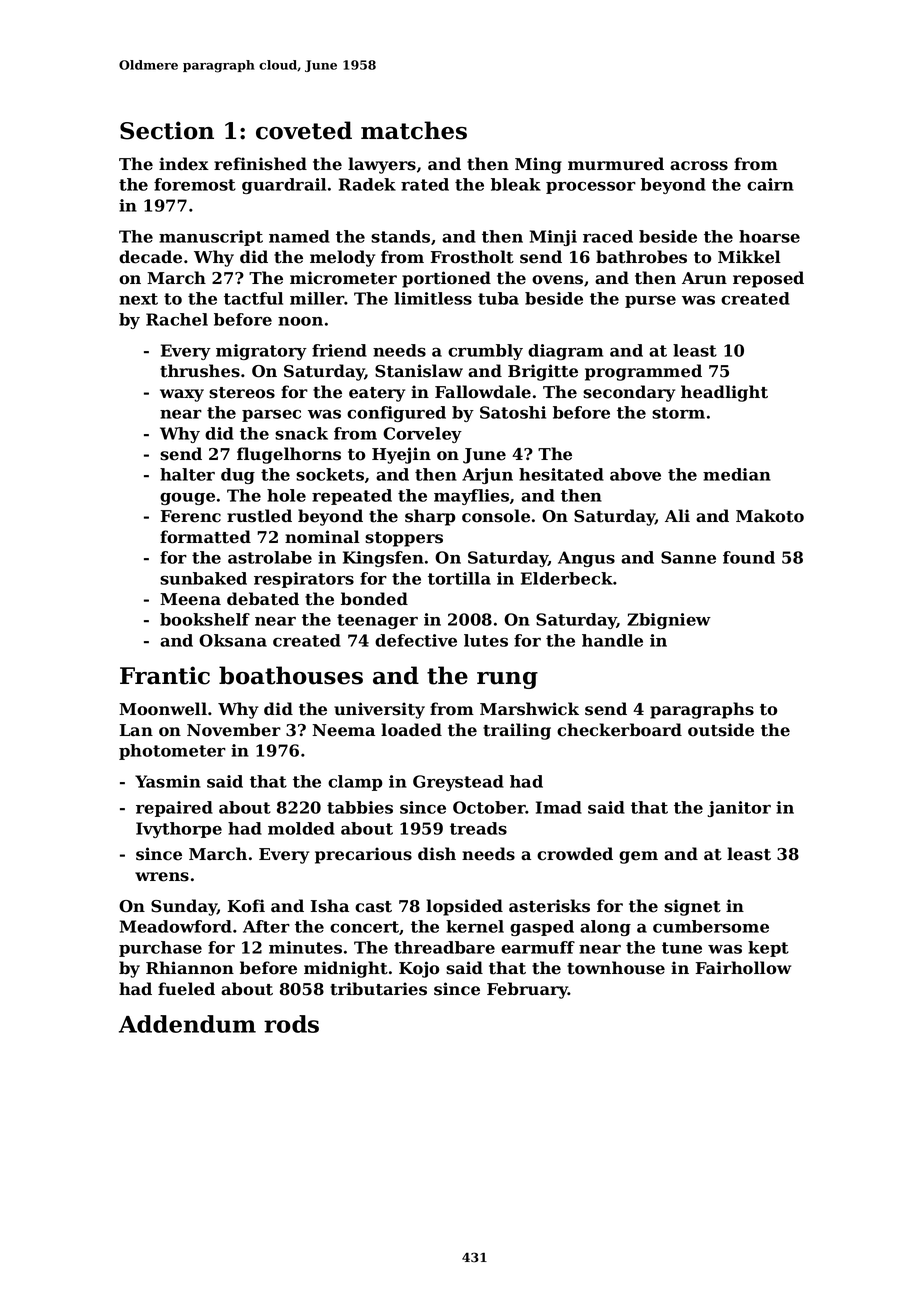 The width and height of the page is (924, 1308). I want to click on repaired, so click(174, 809).
